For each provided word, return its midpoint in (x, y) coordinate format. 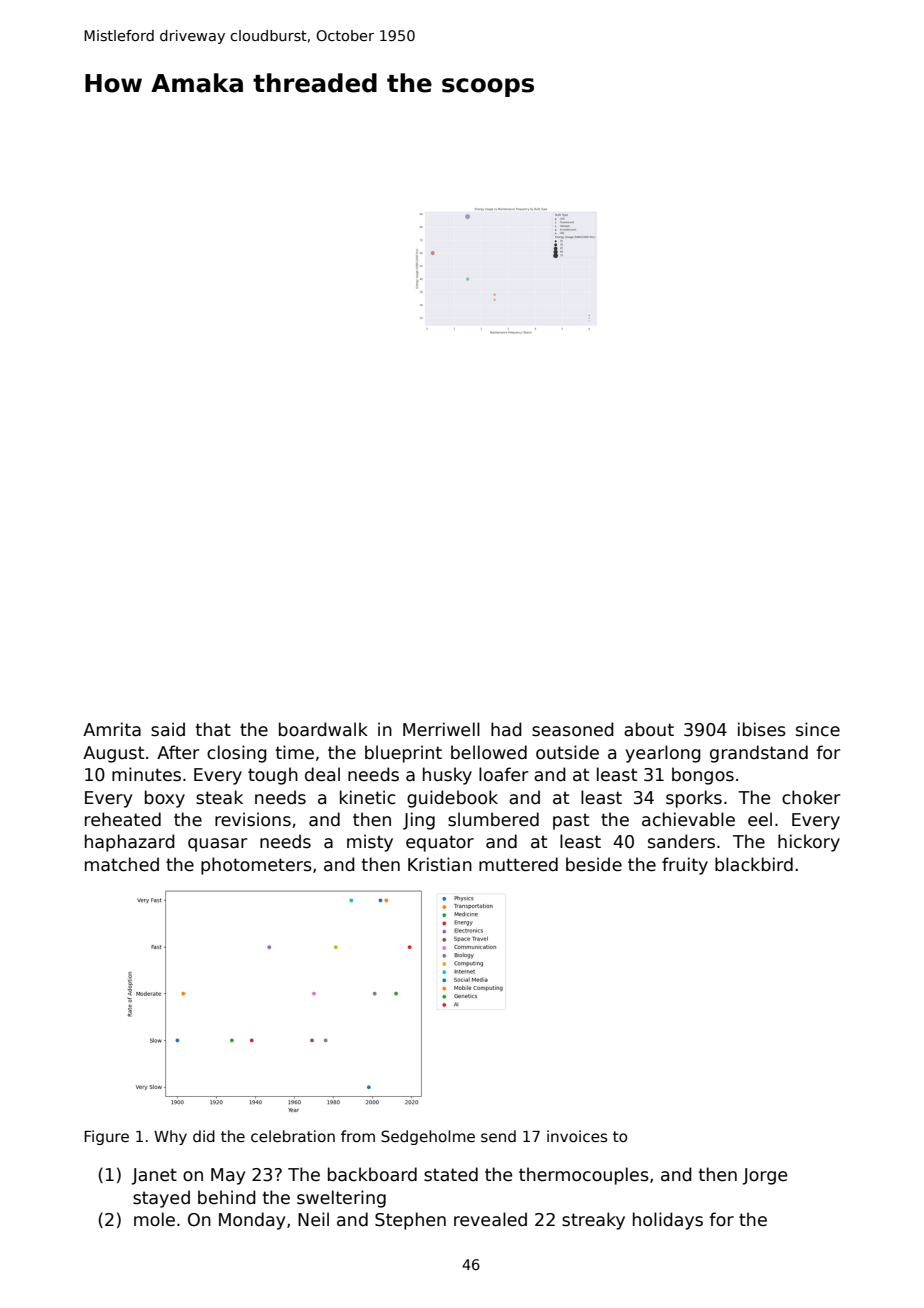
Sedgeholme (428, 1137)
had (506, 729)
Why (170, 1137)
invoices (577, 1136)
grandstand (759, 754)
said (168, 729)
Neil (313, 1219)
